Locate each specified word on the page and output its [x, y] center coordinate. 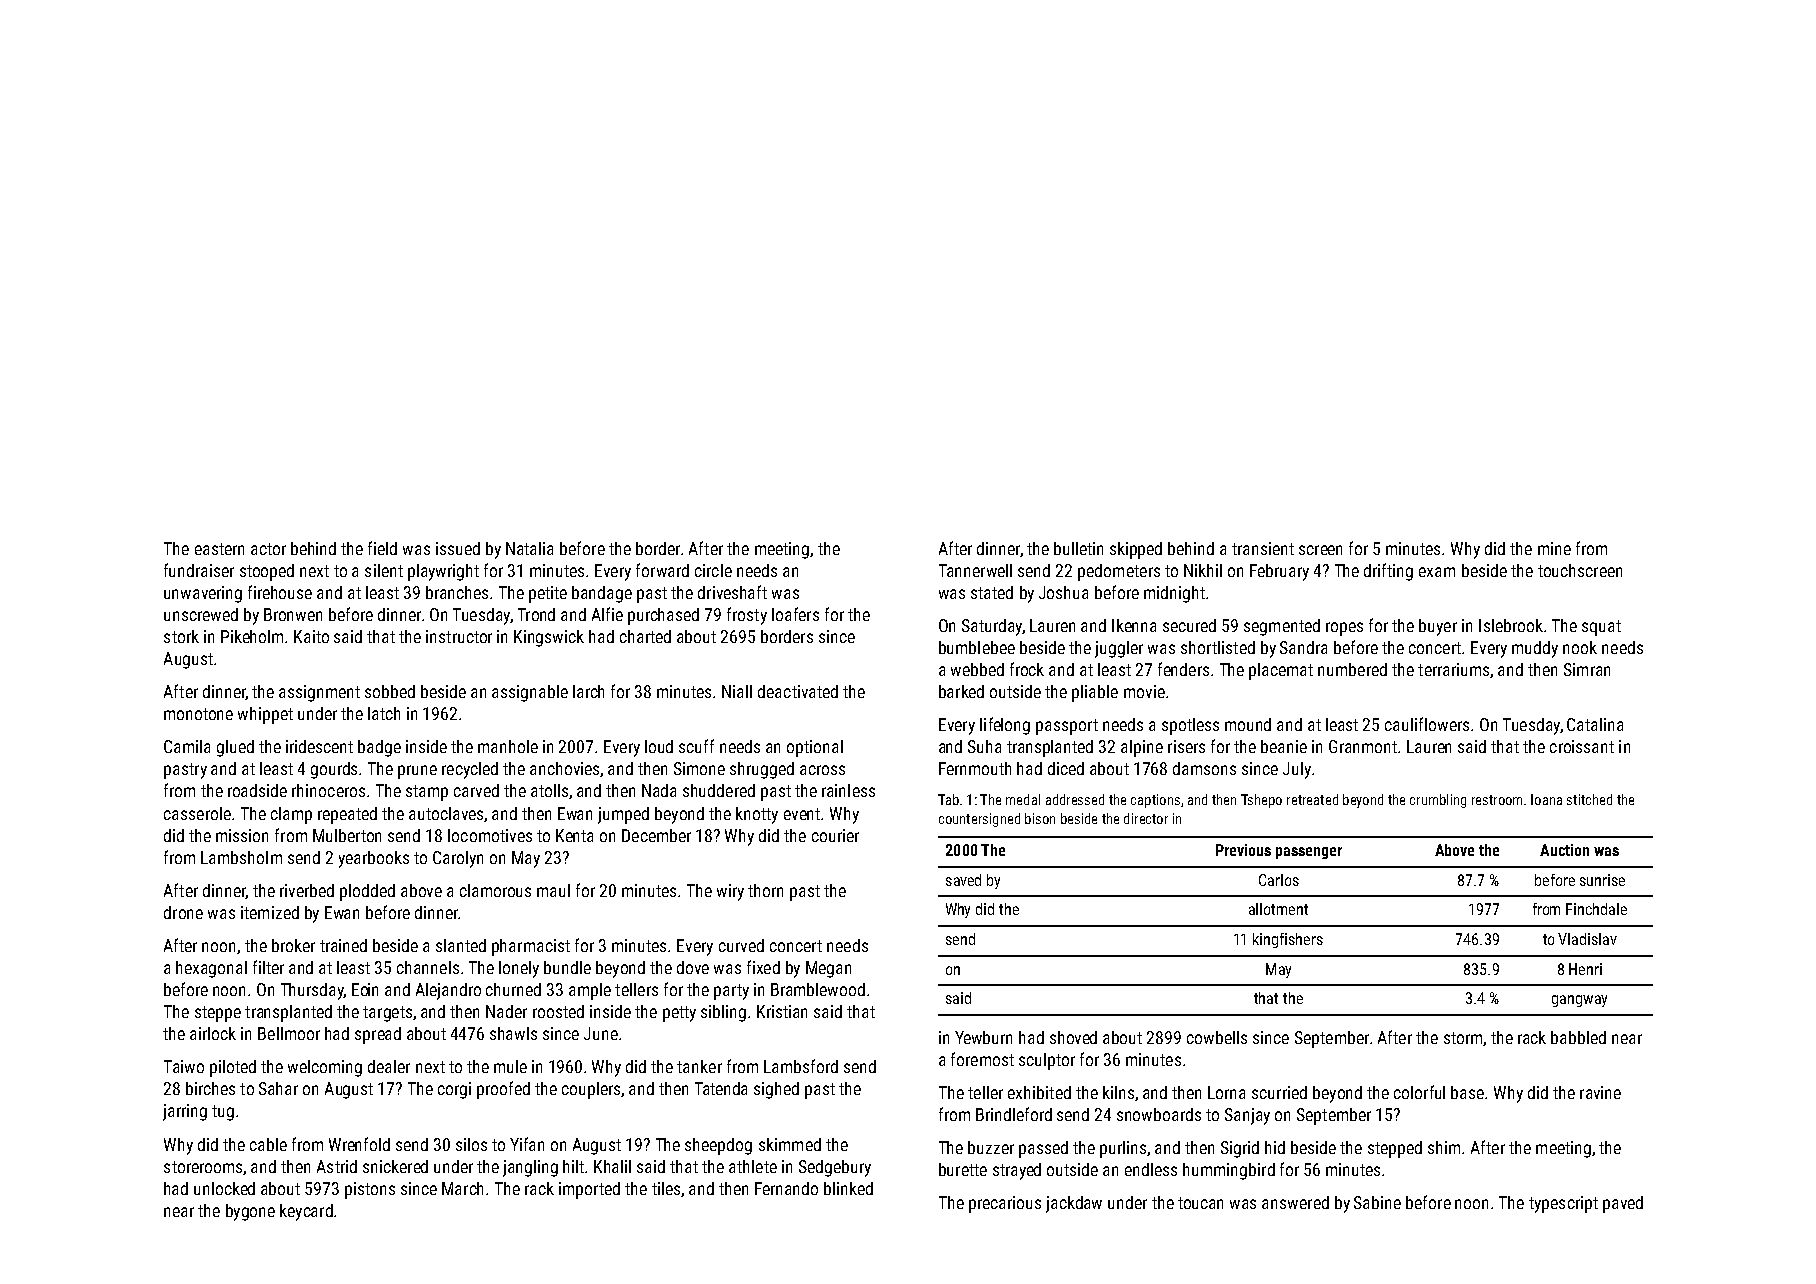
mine [1554, 548]
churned [513, 989]
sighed [776, 1090]
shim [1444, 1147]
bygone [250, 1212]
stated [992, 592]
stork [181, 636]
